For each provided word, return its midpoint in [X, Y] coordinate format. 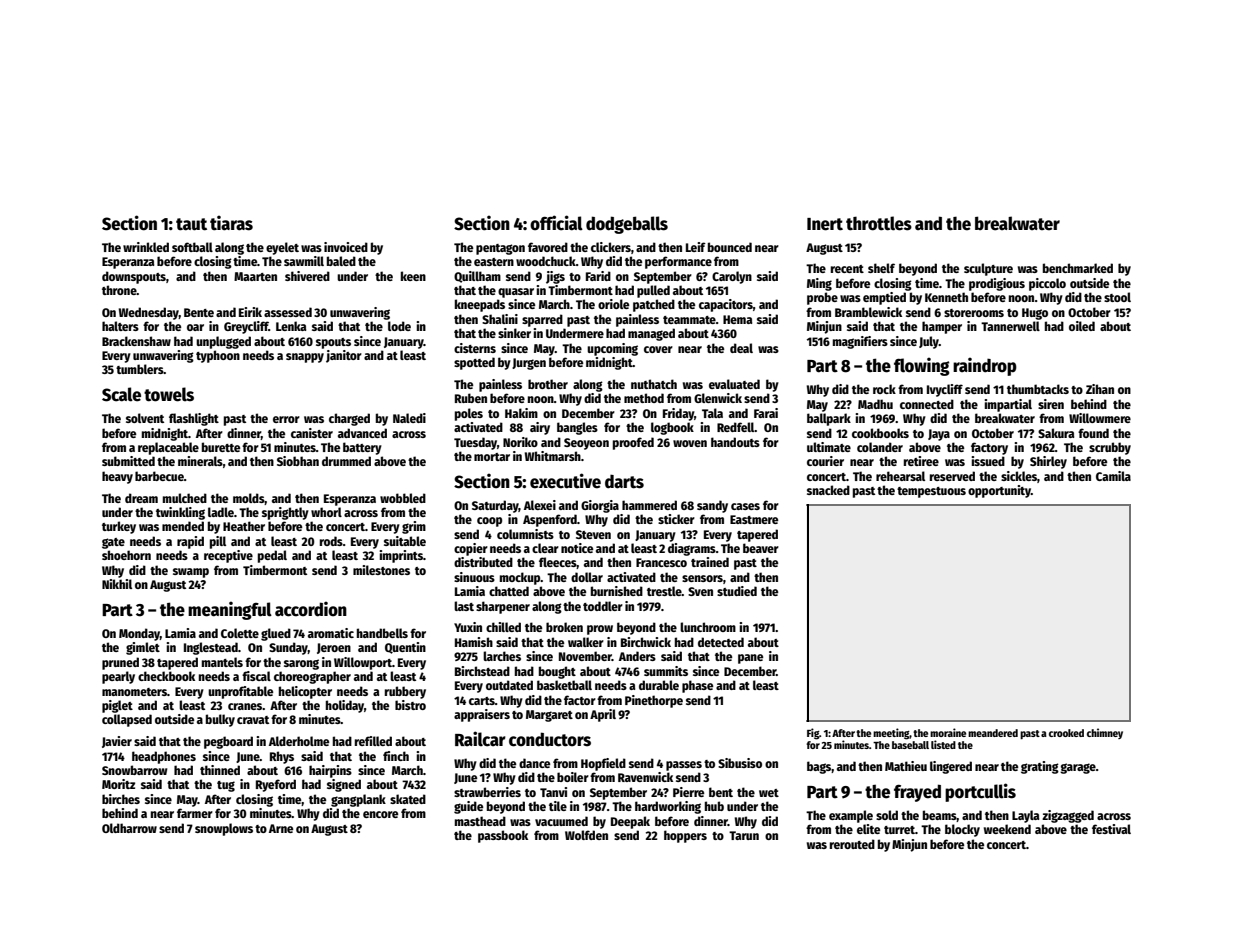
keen [413, 276]
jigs [555, 277]
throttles [879, 223]
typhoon [218, 356]
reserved [952, 476]
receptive [228, 556]
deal [741, 348]
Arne [281, 828]
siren [1051, 404]
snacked [828, 490]
